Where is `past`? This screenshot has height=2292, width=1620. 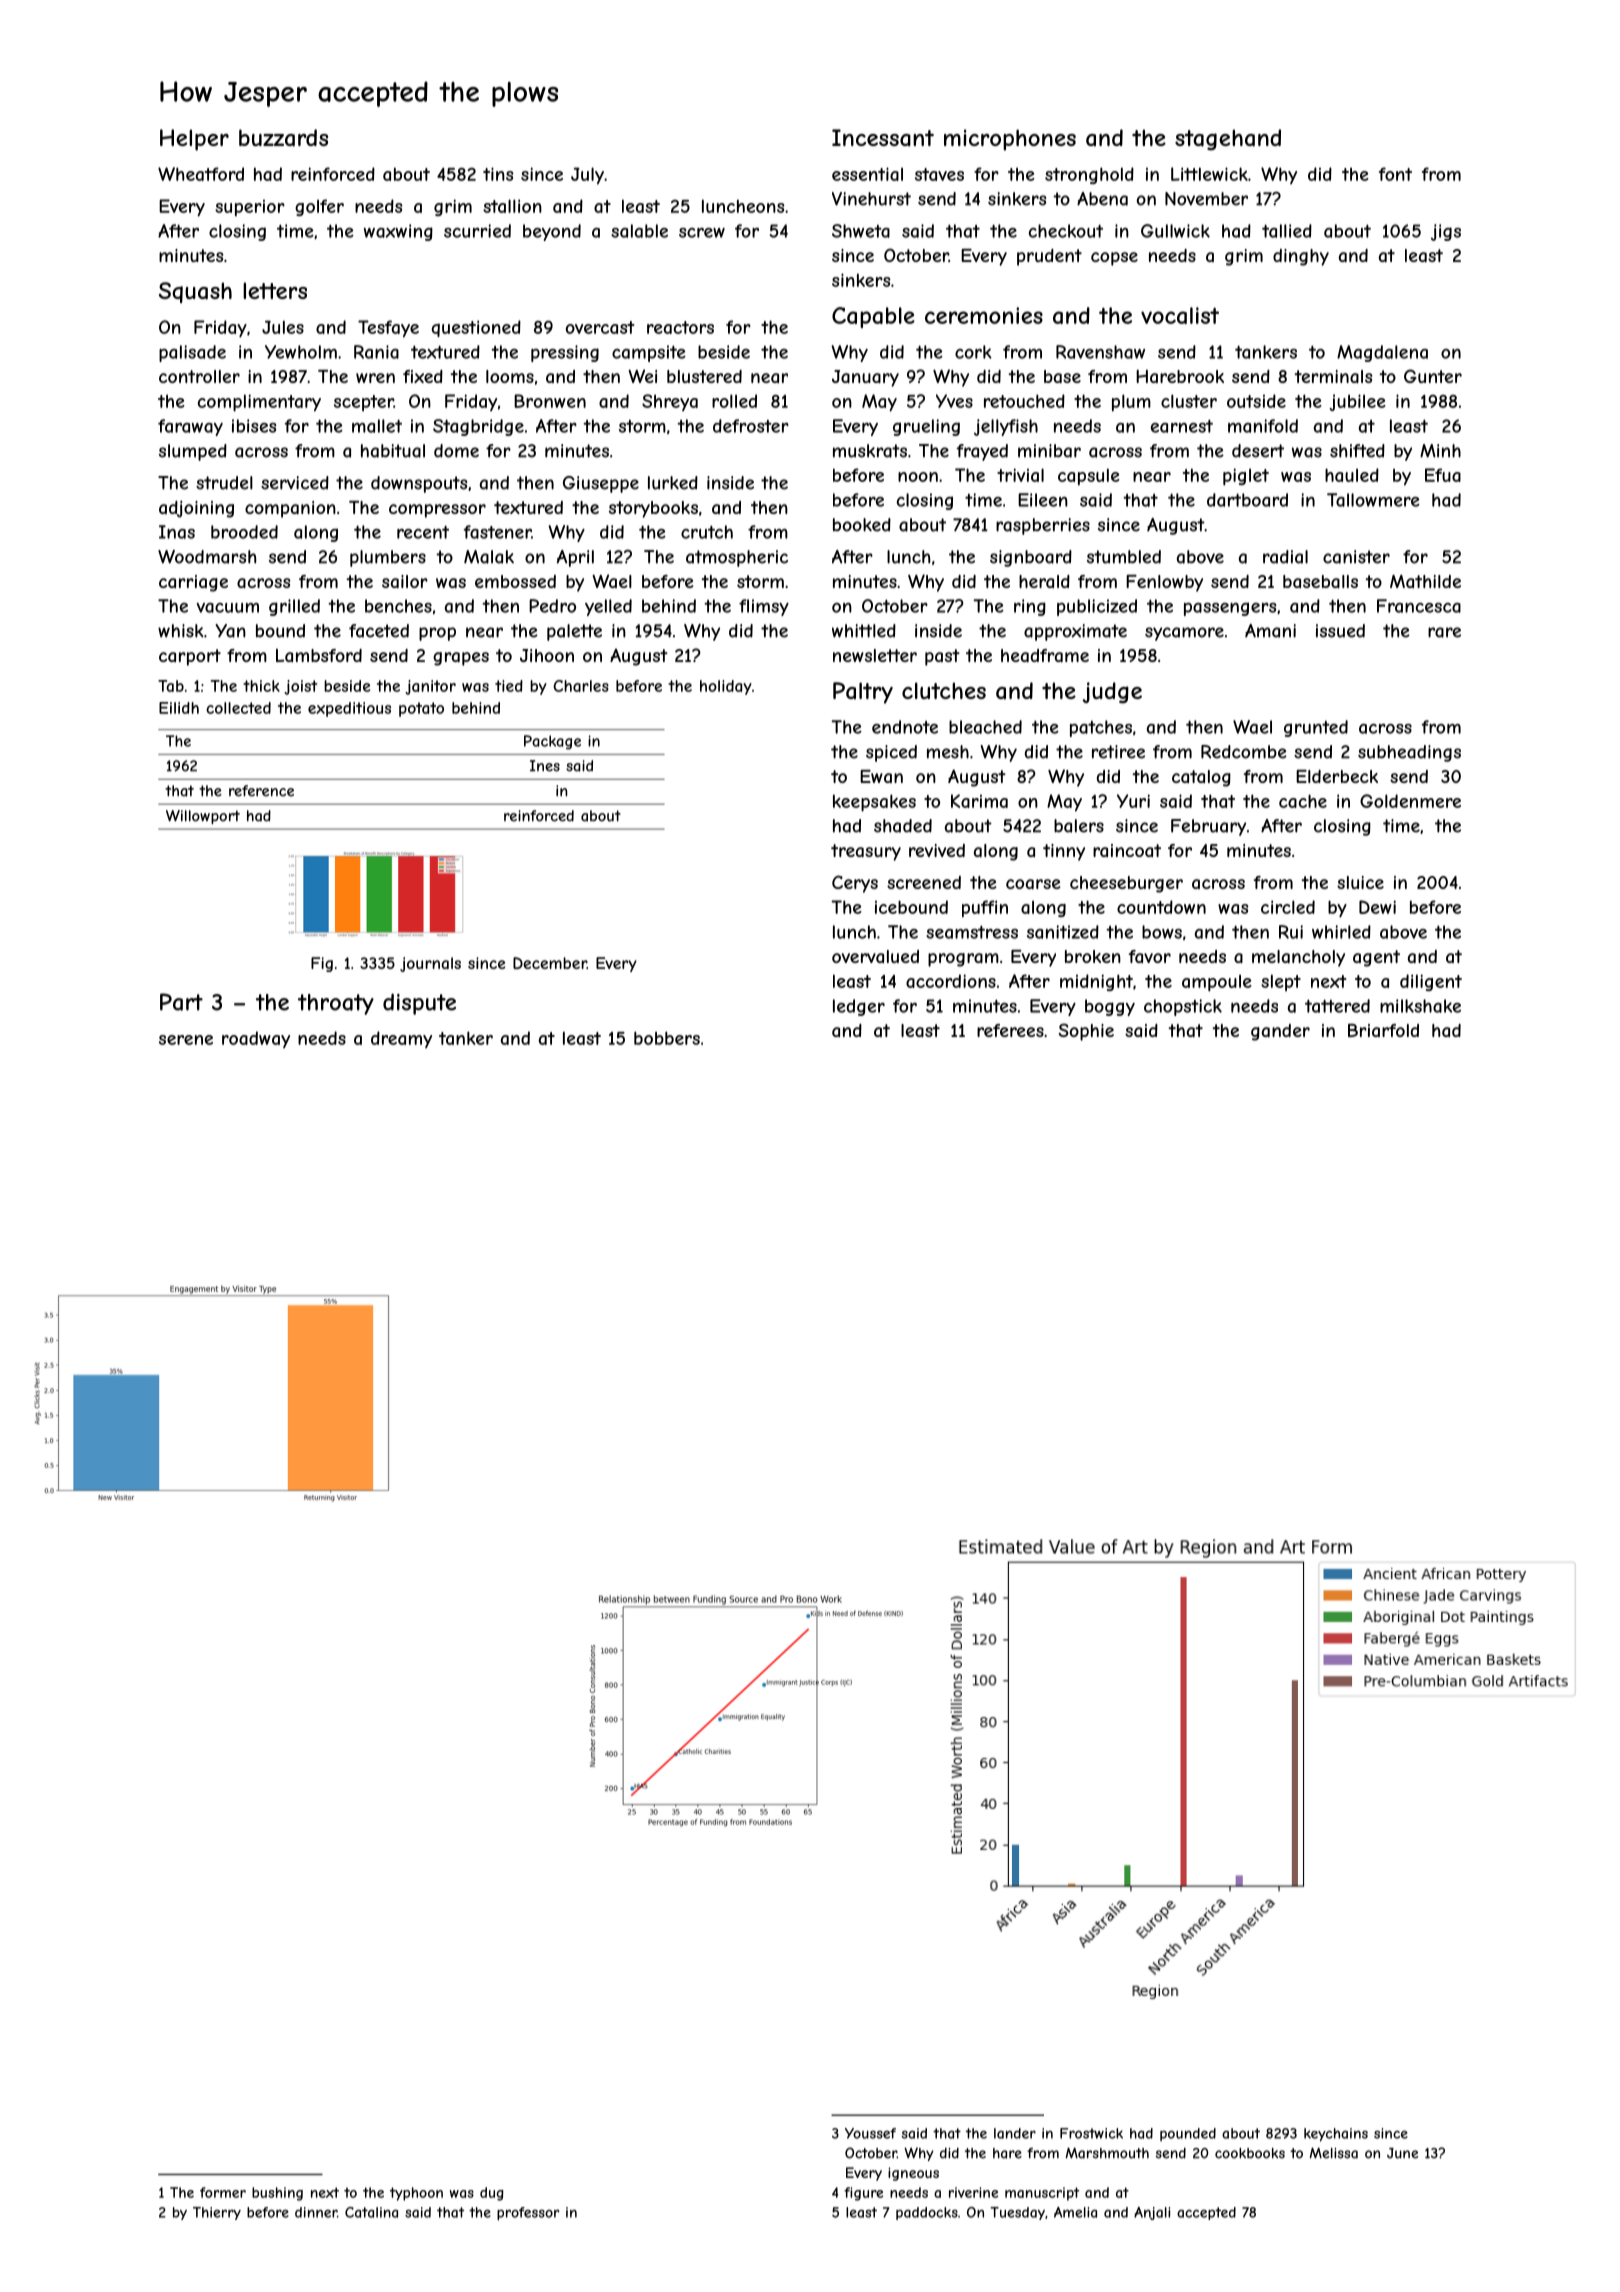
past is located at coordinates (942, 657).
